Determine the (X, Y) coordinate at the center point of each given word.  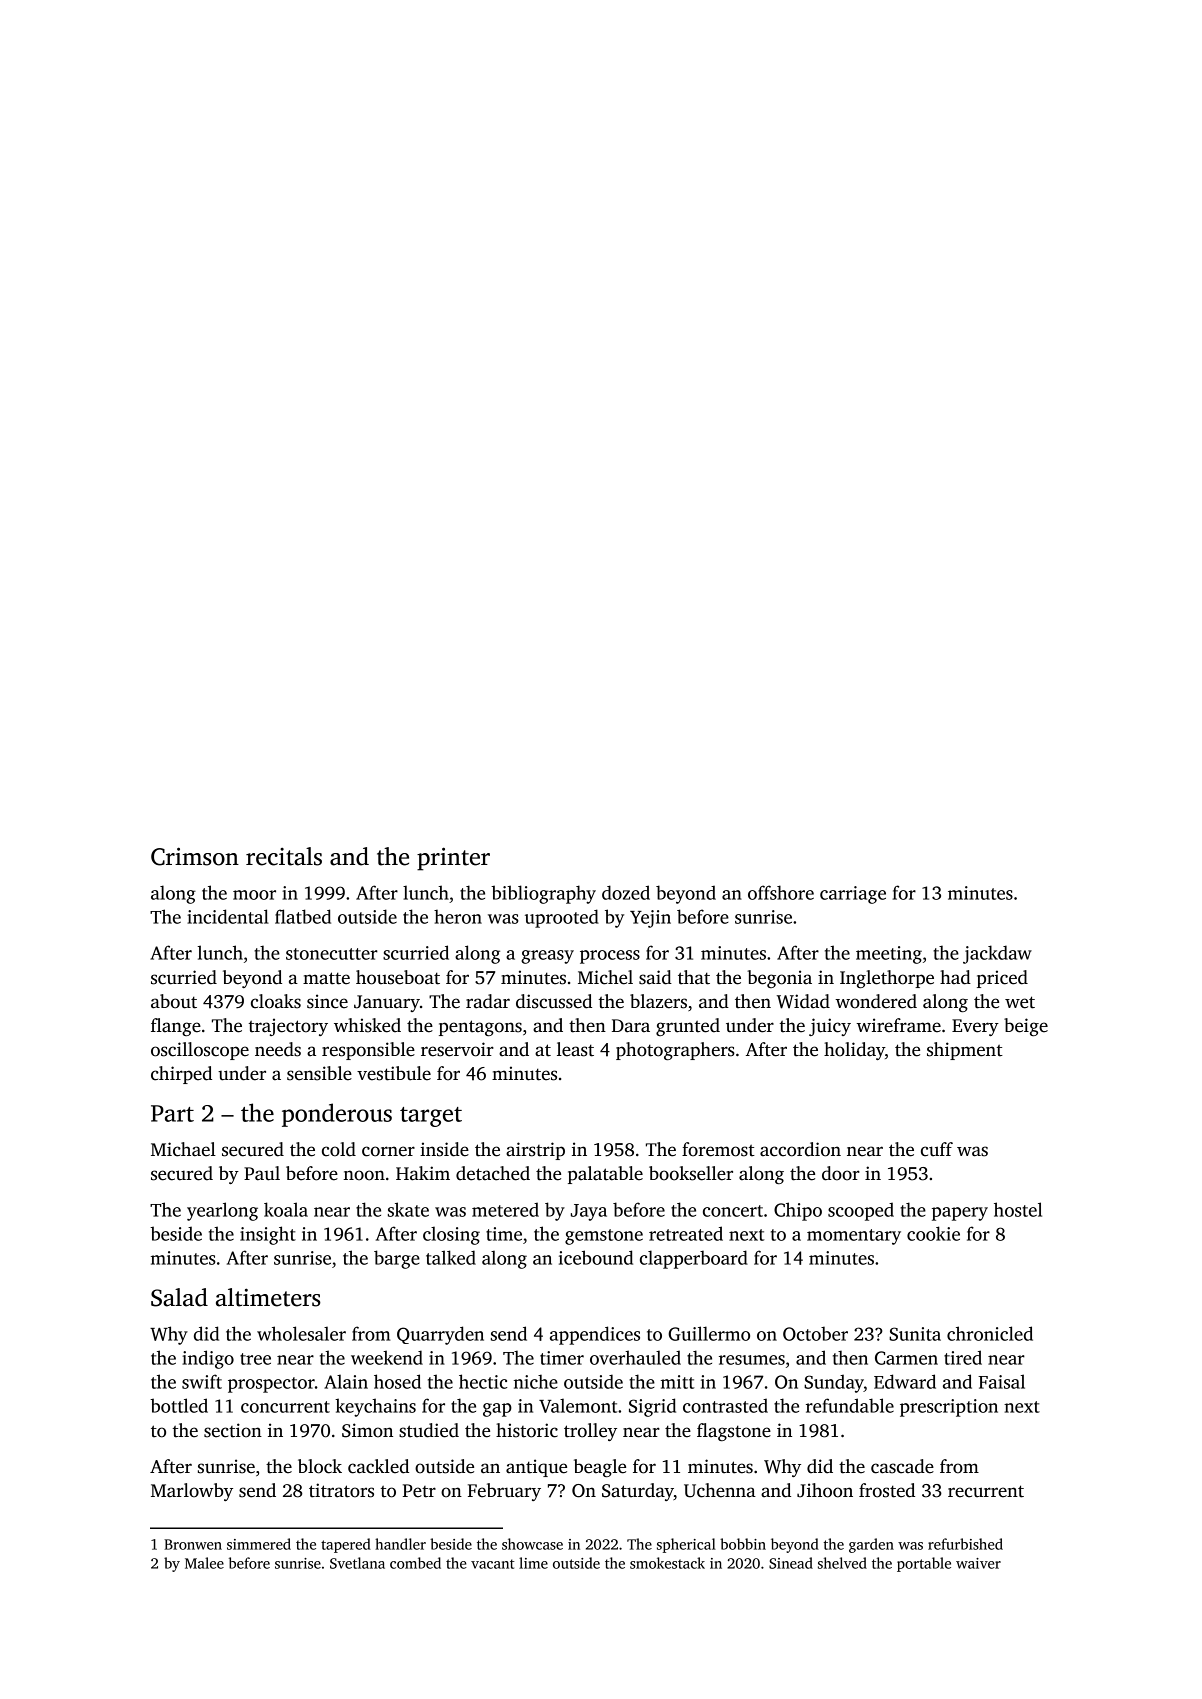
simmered (259, 1544)
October (815, 1333)
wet (1020, 1002)
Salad (179, 1297)
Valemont (578, 1405)
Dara (631, 1026)
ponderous (337, 1115)
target (431, 1117)
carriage (853, 895)
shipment (965, 1051)
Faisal (1001, 1381)
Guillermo (709, 1333)
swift (202, 1381)
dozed (626, 892)
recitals (284, 856)
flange (176, 1027)
